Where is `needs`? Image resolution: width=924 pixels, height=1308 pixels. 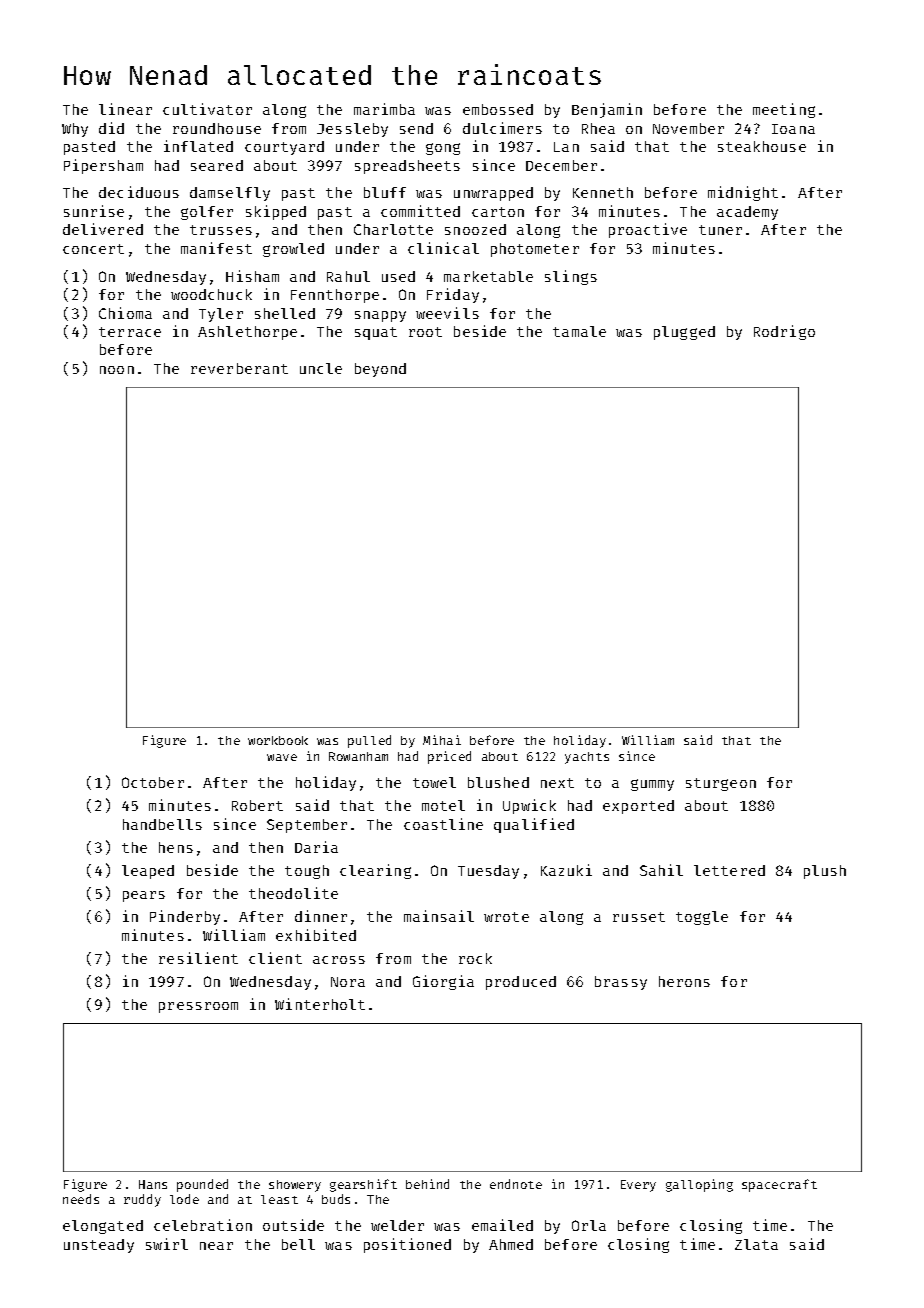 needs is located at coordinates (81, 1199).
